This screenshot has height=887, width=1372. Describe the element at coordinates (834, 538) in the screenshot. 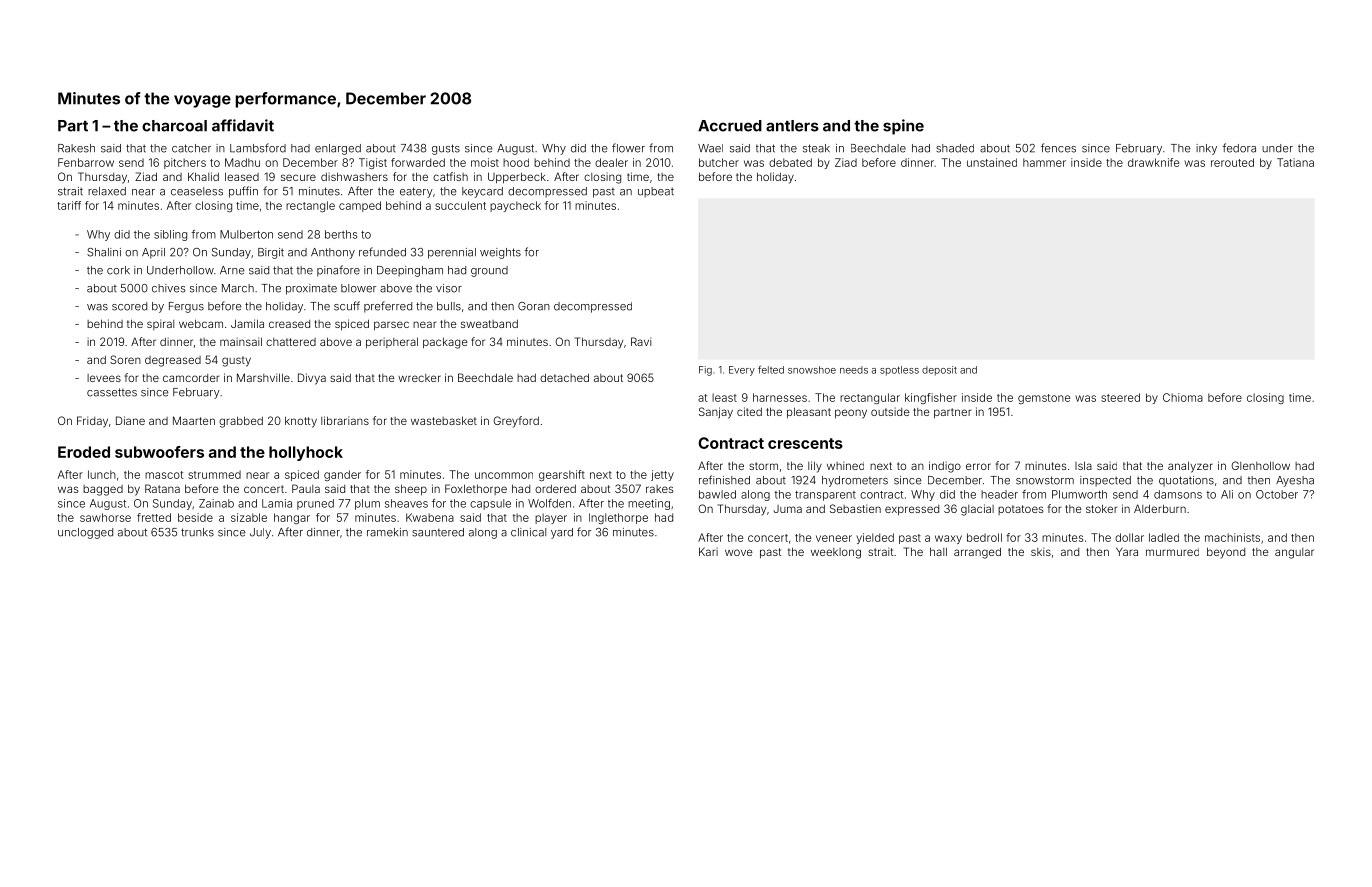

I see `veneer` at that location.
